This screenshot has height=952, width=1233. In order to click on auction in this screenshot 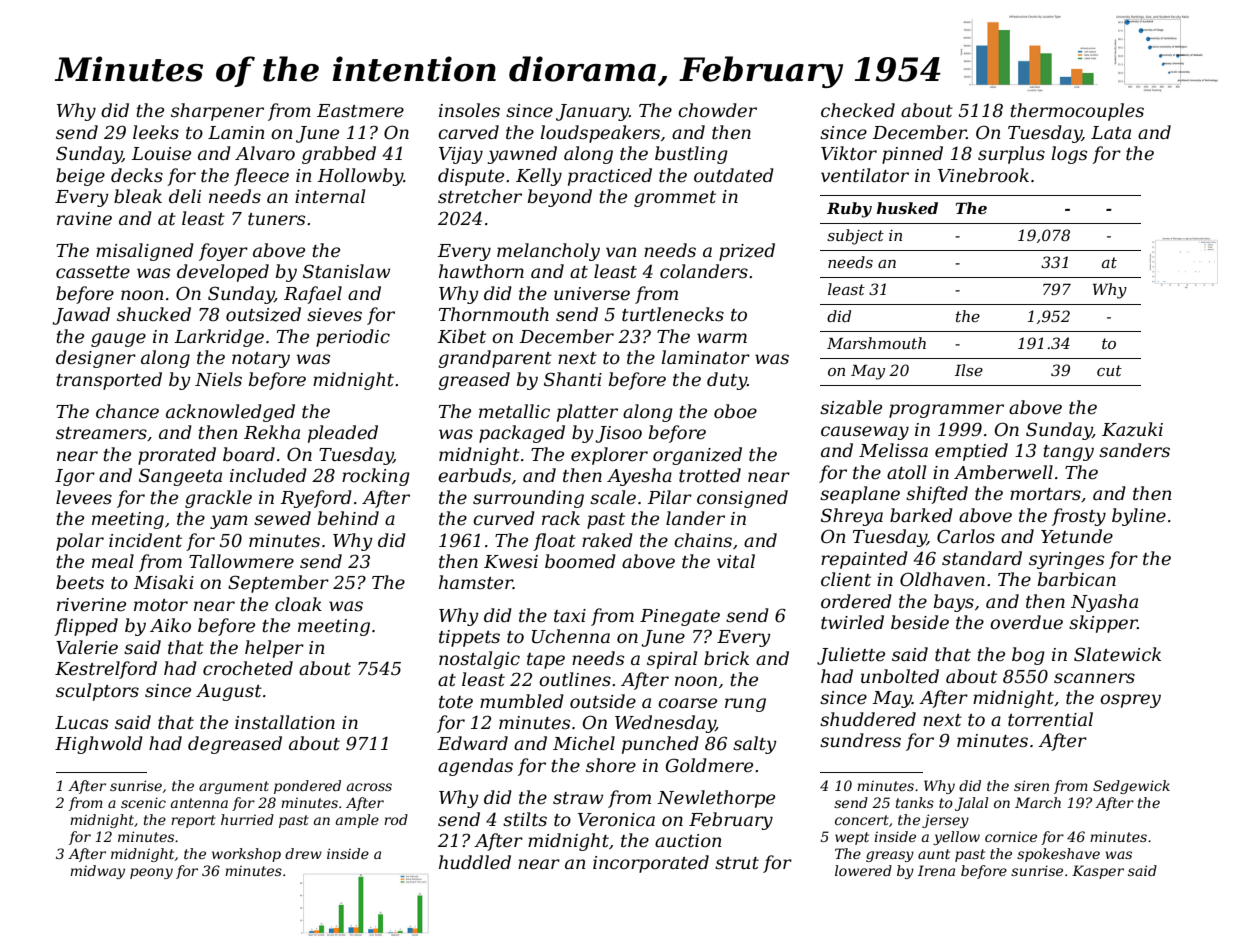, I will do `click(688, 841)`.
